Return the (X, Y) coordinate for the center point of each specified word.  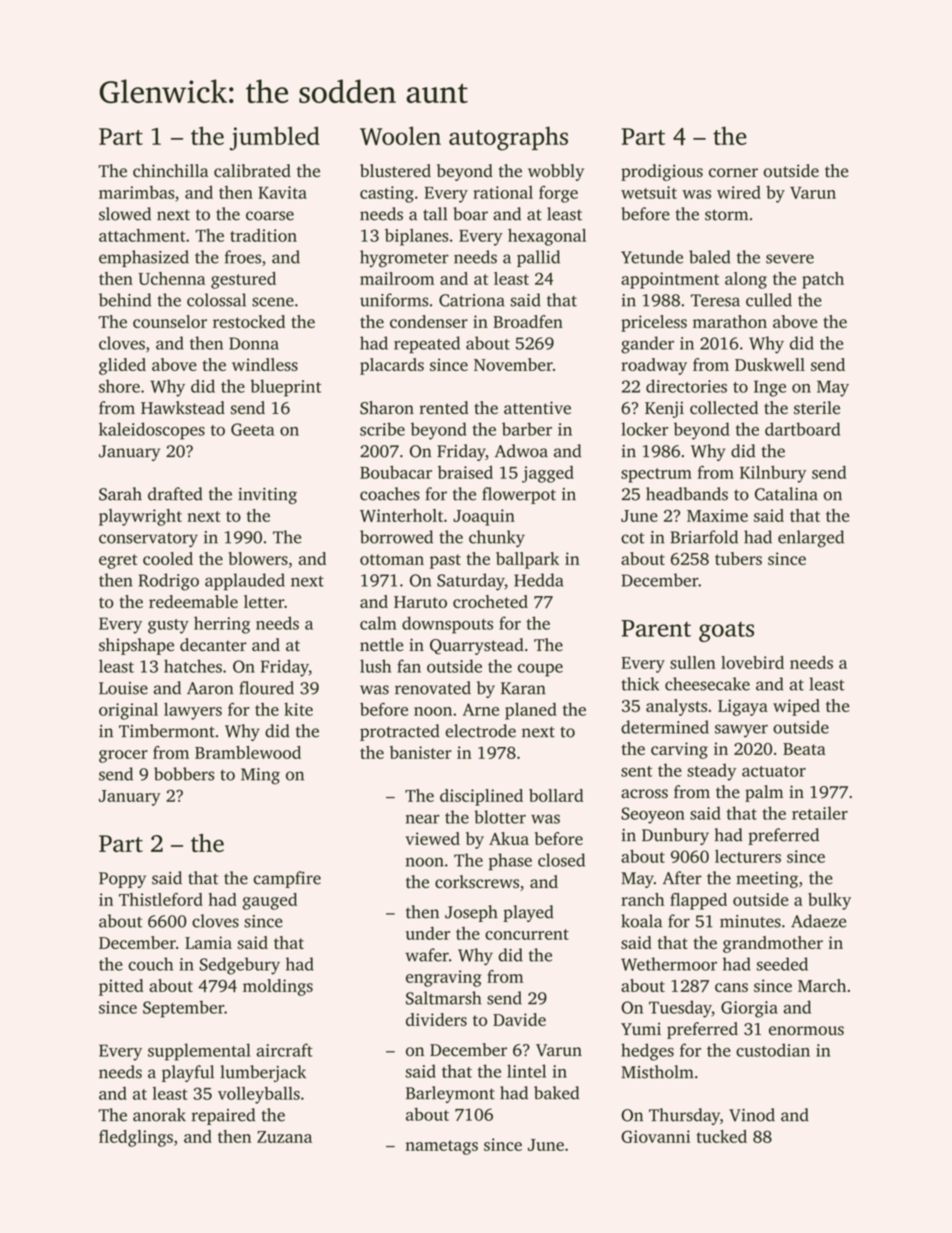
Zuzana (284, 1137)
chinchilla (170, 171)
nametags (441, 1147)
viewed (432, 838)
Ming (260, 776)
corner (733, 173)
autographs (508, 138)
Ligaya (743, 707)
